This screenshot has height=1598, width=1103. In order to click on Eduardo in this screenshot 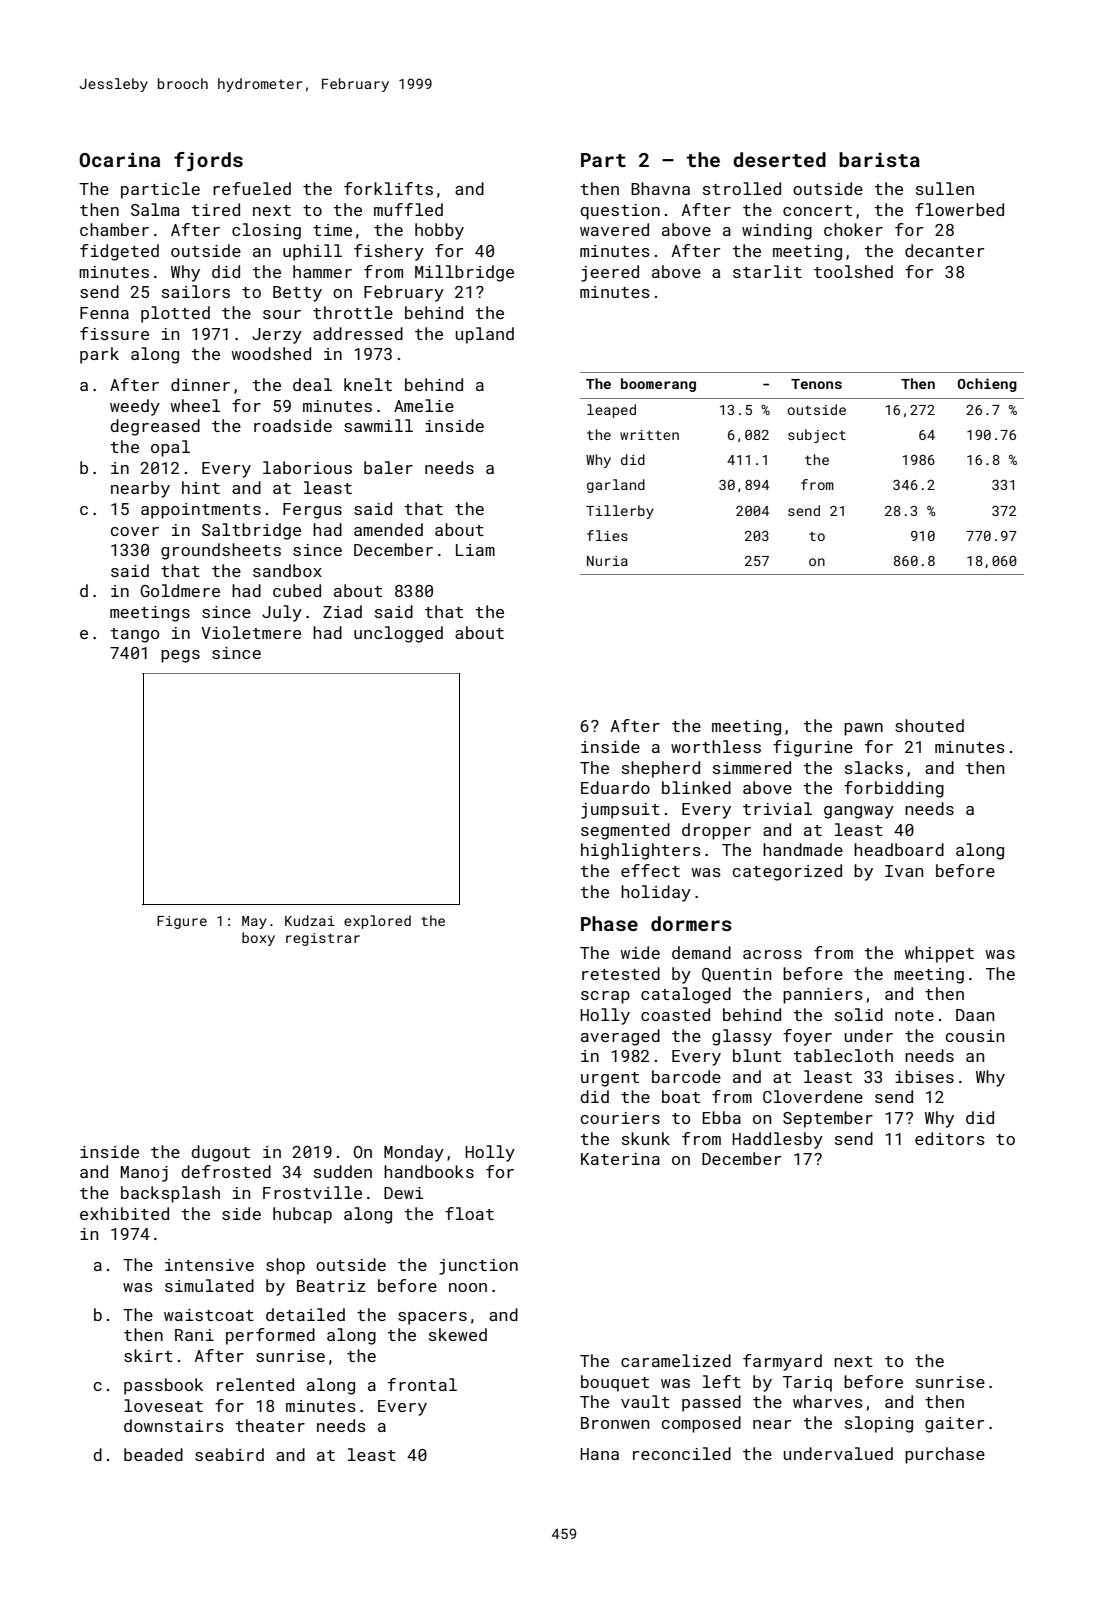, I will do `click(615, 787)`.
